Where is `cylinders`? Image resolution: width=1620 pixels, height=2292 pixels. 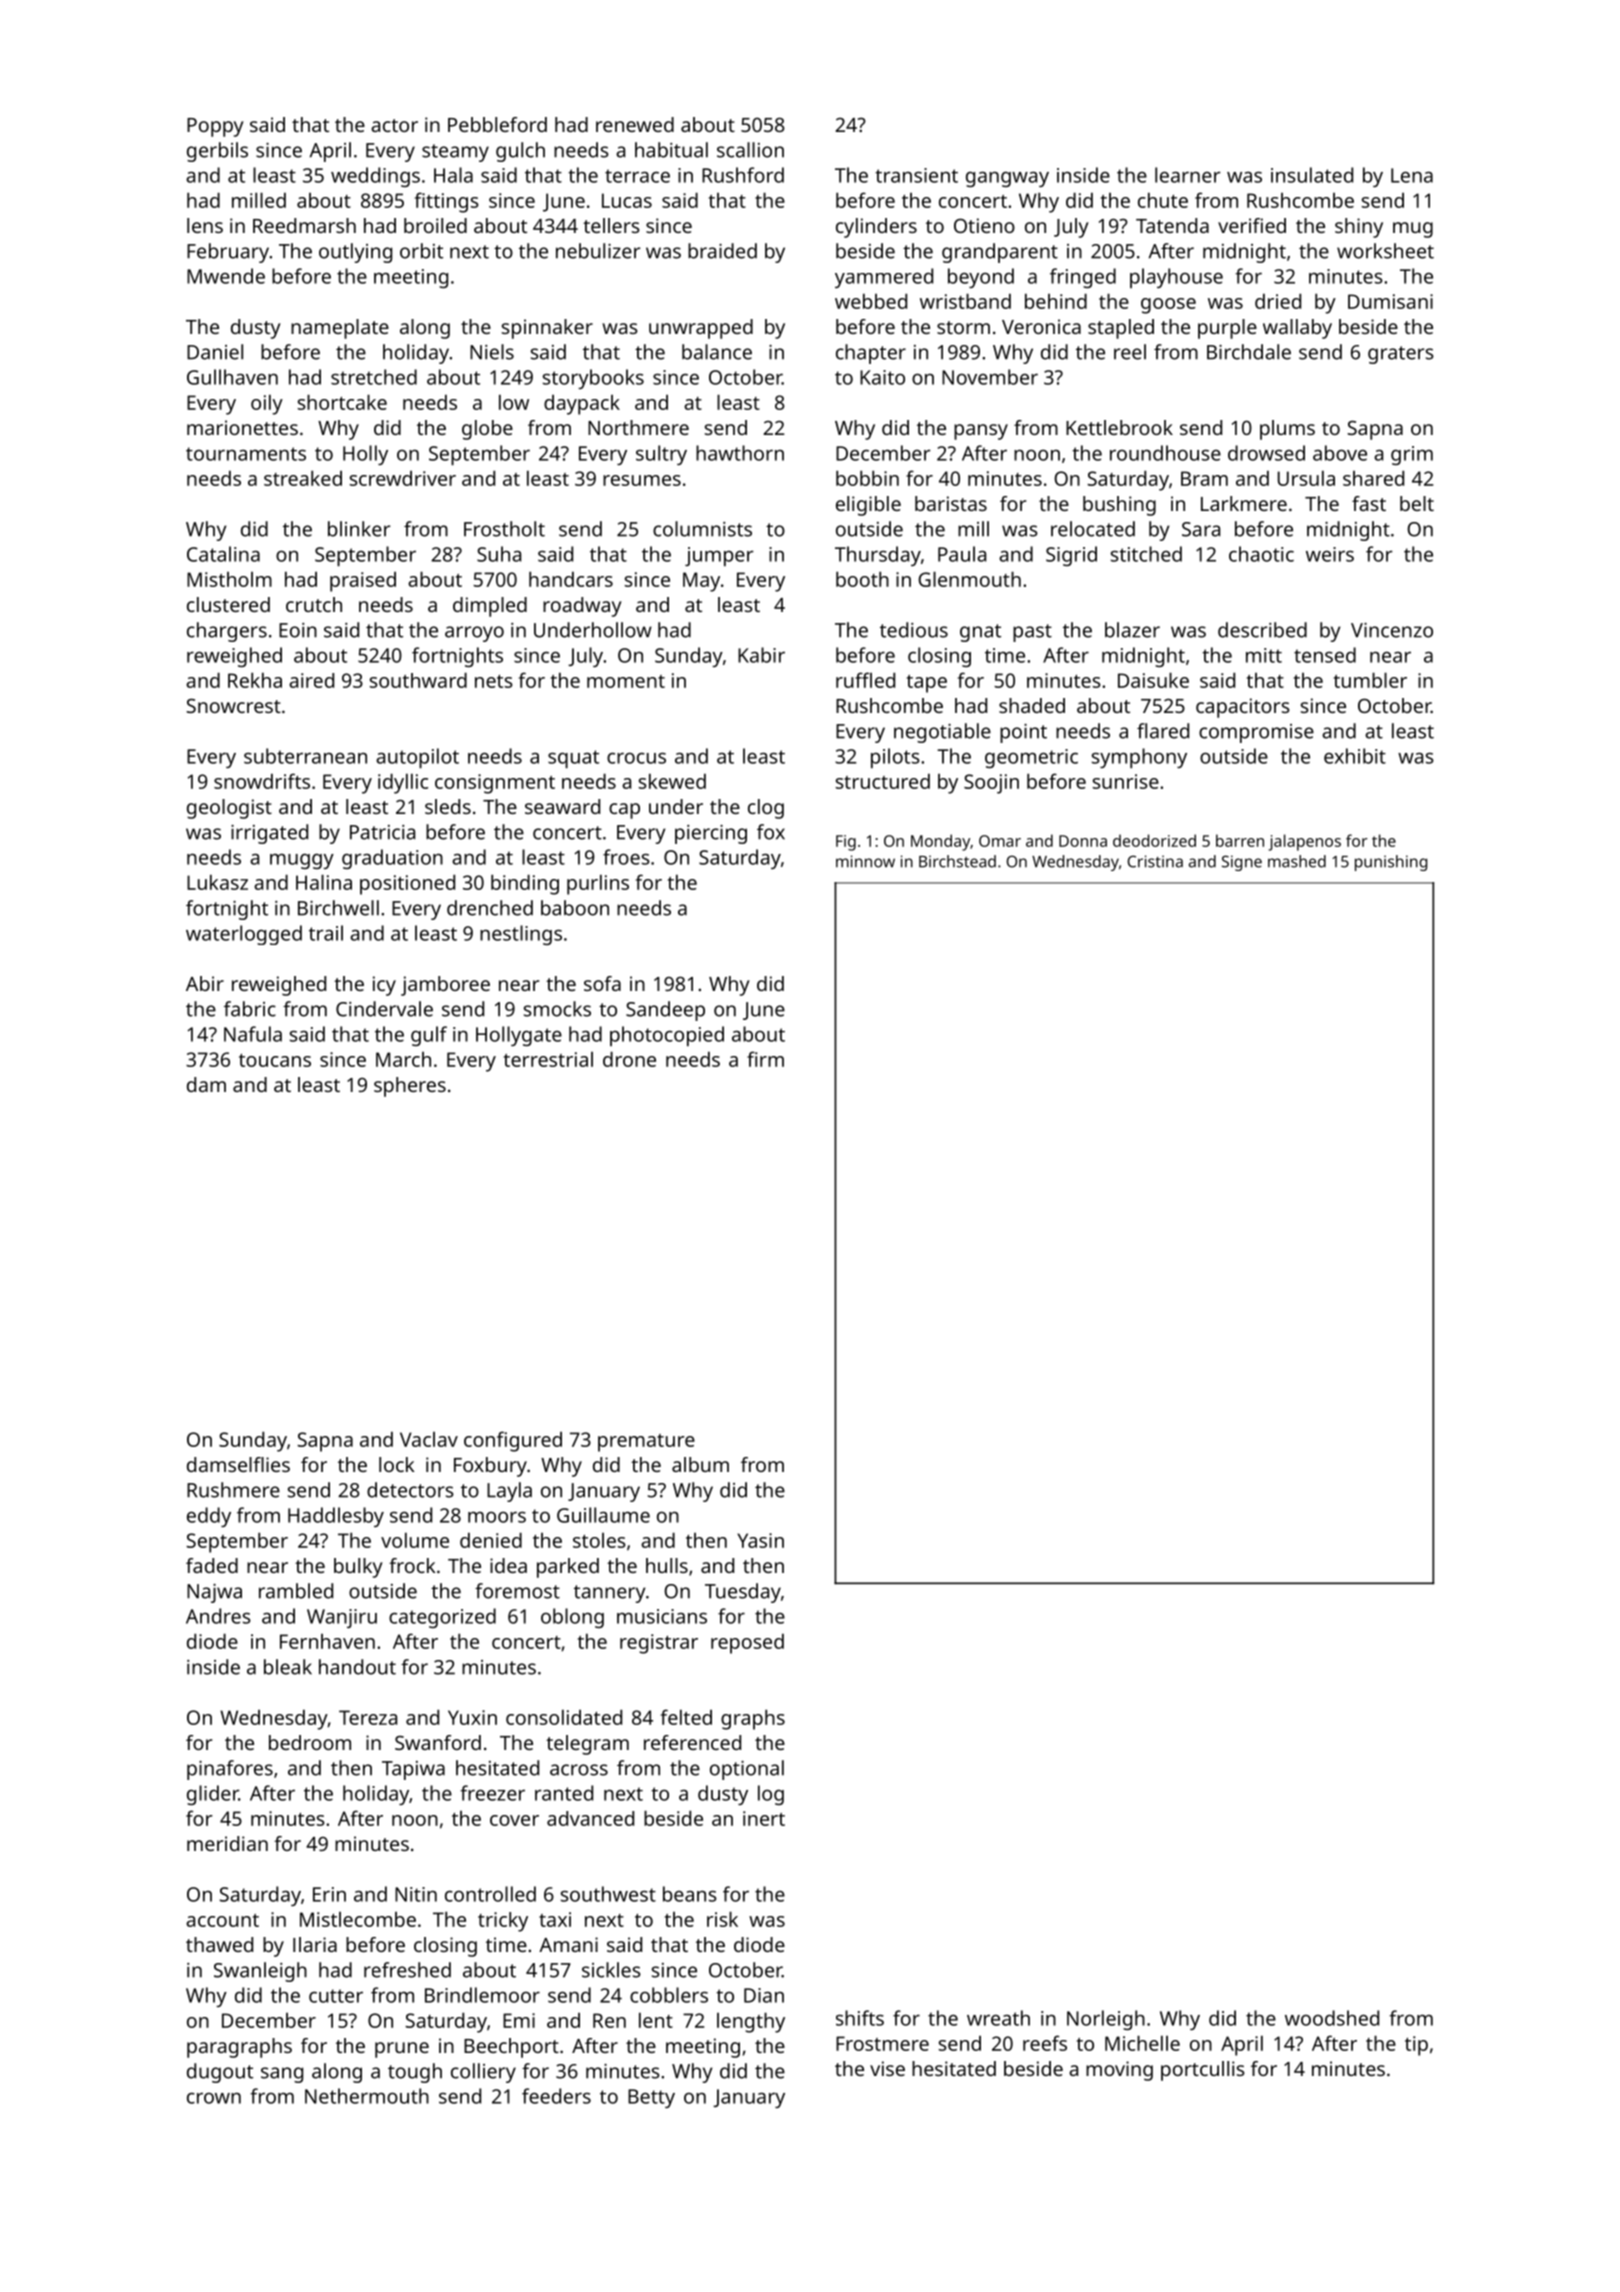 cylinders is located at coordinates (876, 228).
